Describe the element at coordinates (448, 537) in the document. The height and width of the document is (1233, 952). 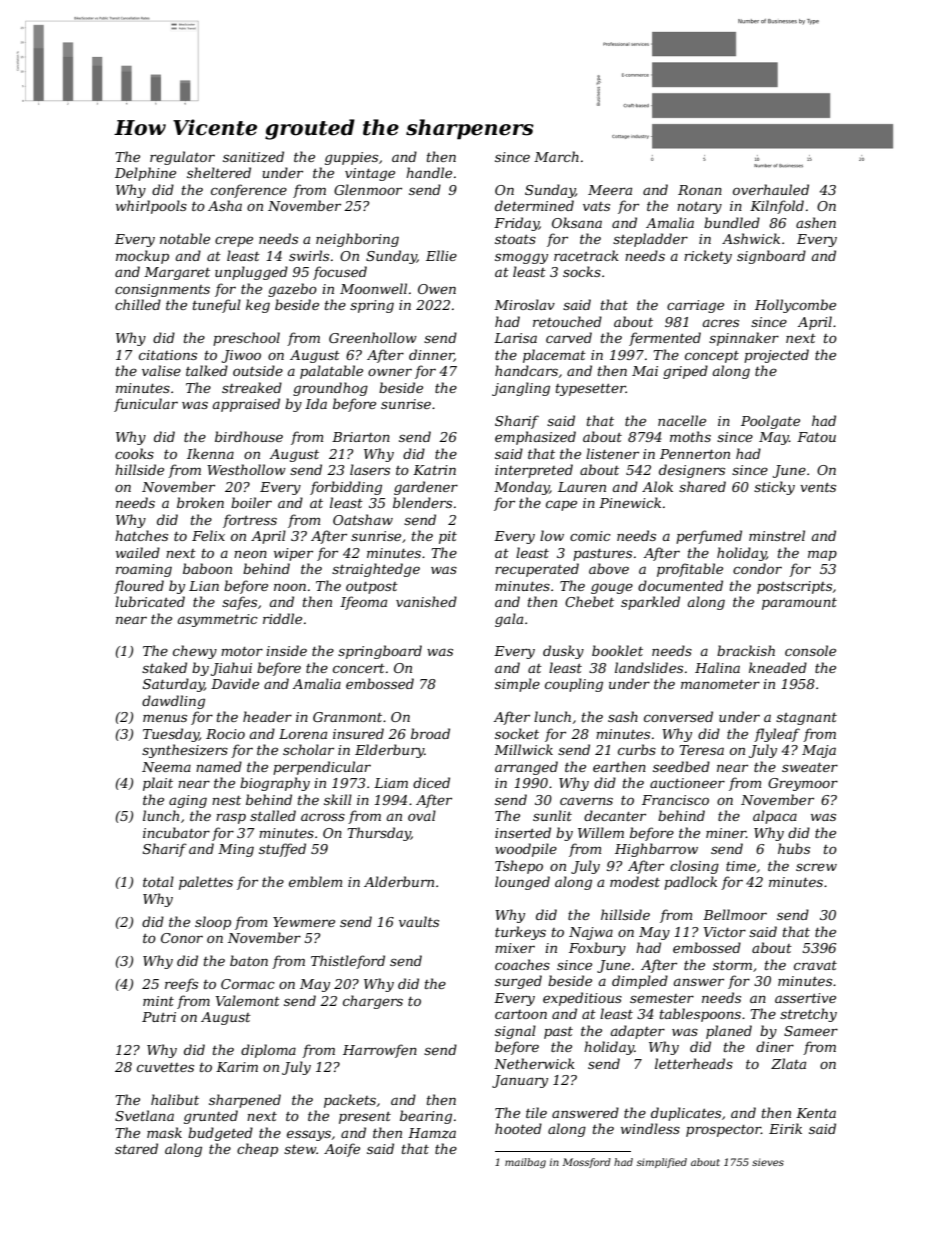
I see `pit` at that location.
